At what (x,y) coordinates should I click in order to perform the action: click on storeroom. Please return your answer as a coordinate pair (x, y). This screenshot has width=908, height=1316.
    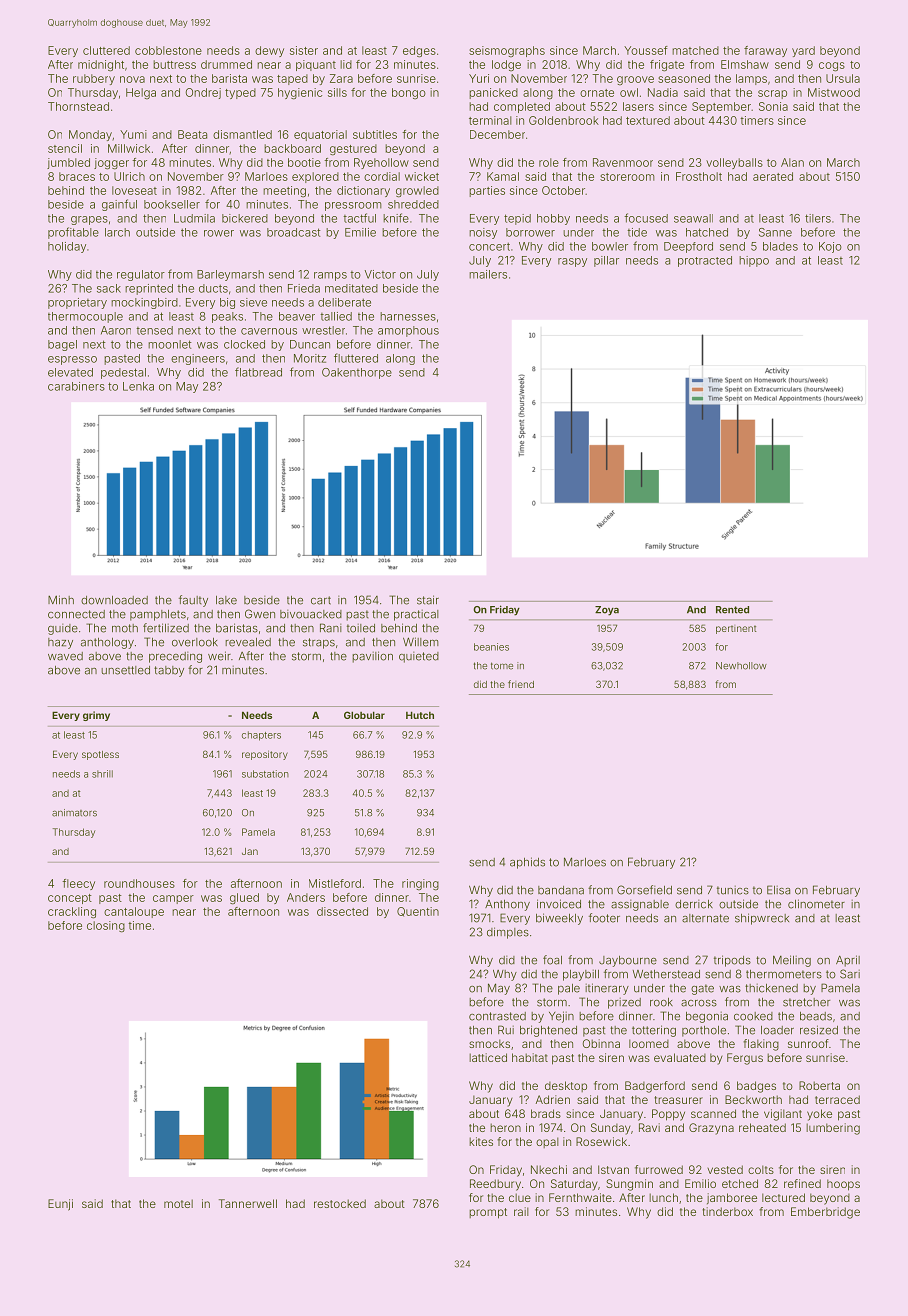
    Looking at the image, I should click on (627, 177).
